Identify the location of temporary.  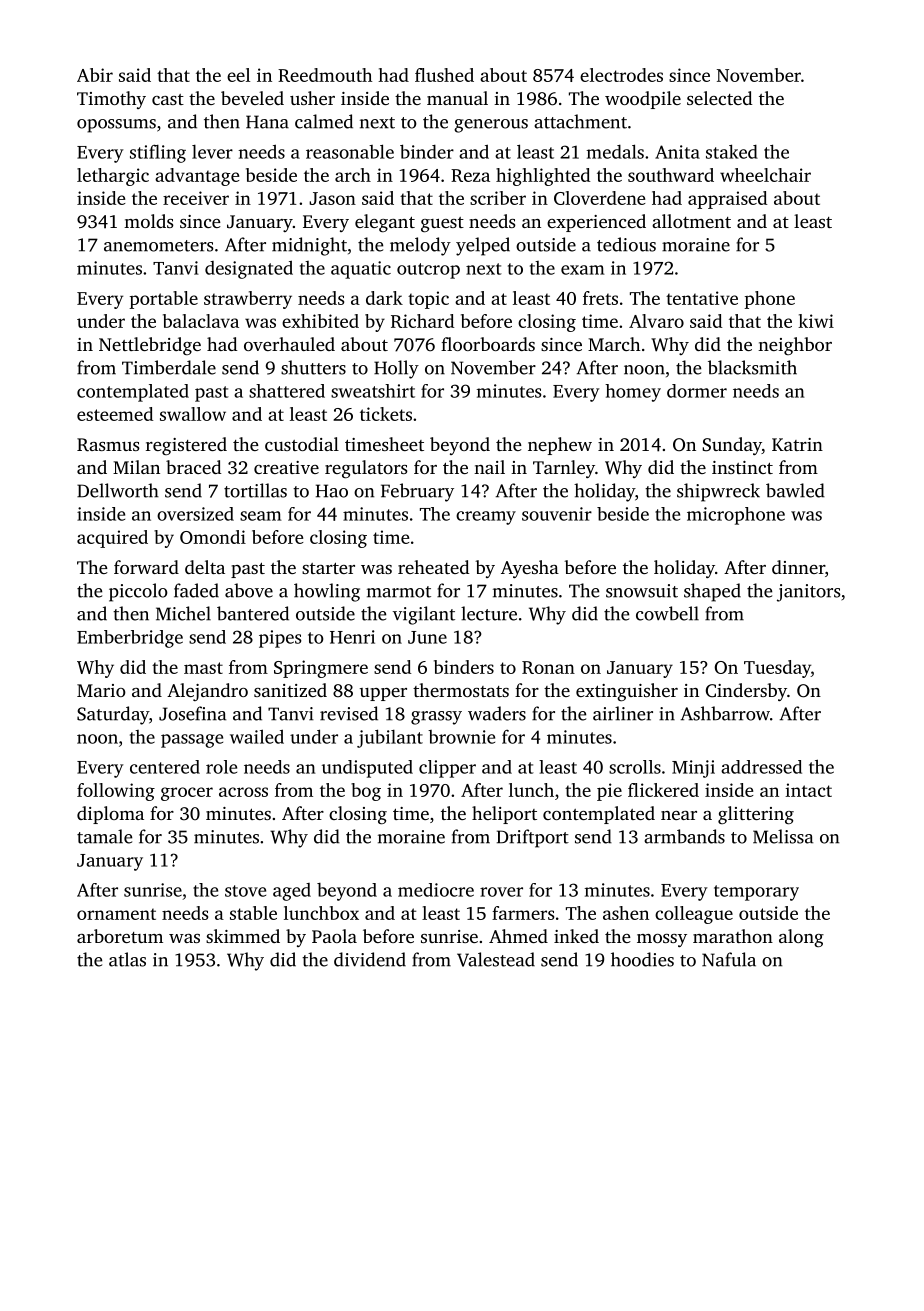
(756, 893).
